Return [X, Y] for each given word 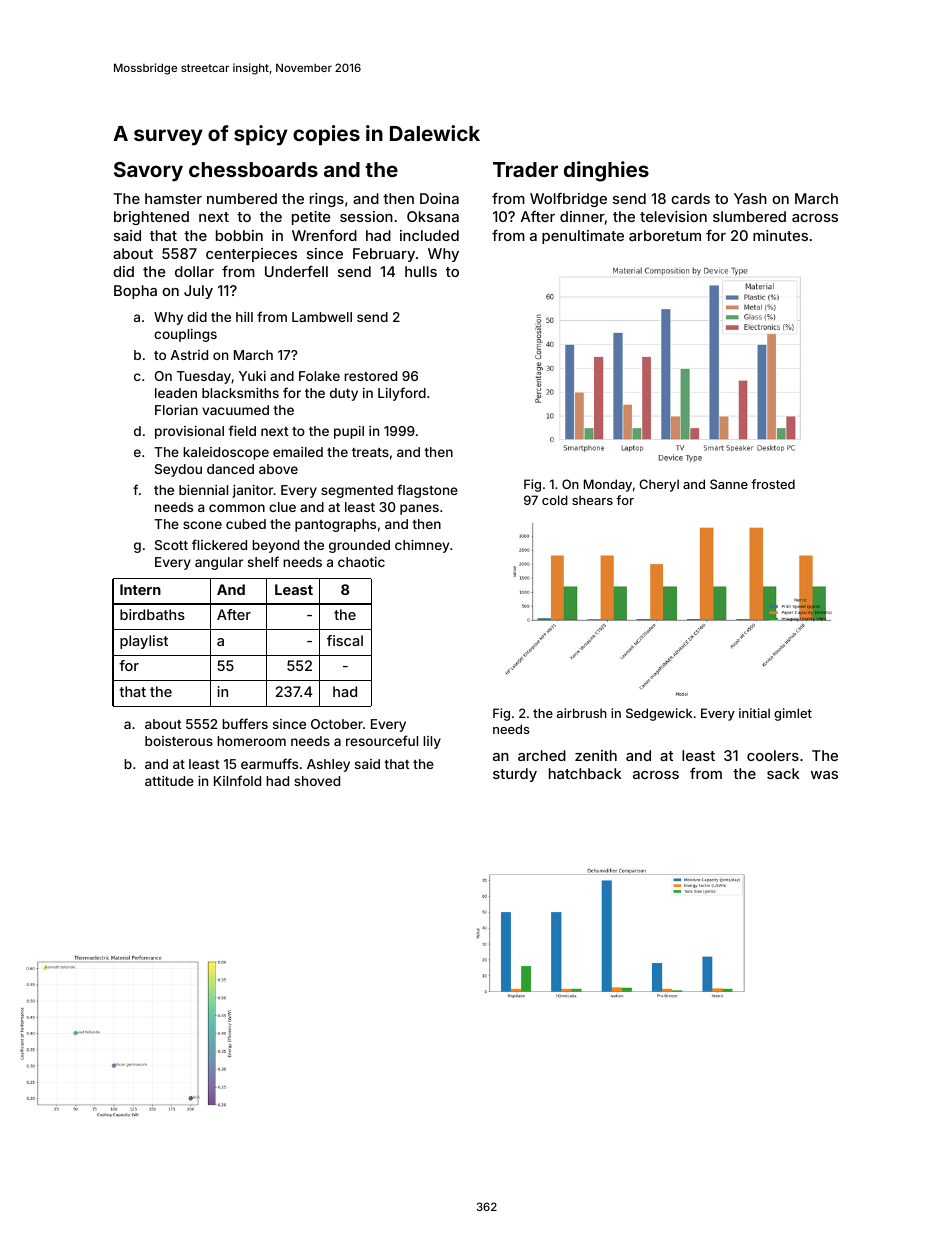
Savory [148, 172]
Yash [750, 198]
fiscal [345, 640]
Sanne [729, 484]
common [237, 508]
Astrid [189, 355]
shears [592, 500]
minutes [780, 235]
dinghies [606, 171]
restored [370, 376]
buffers [245, 723]
